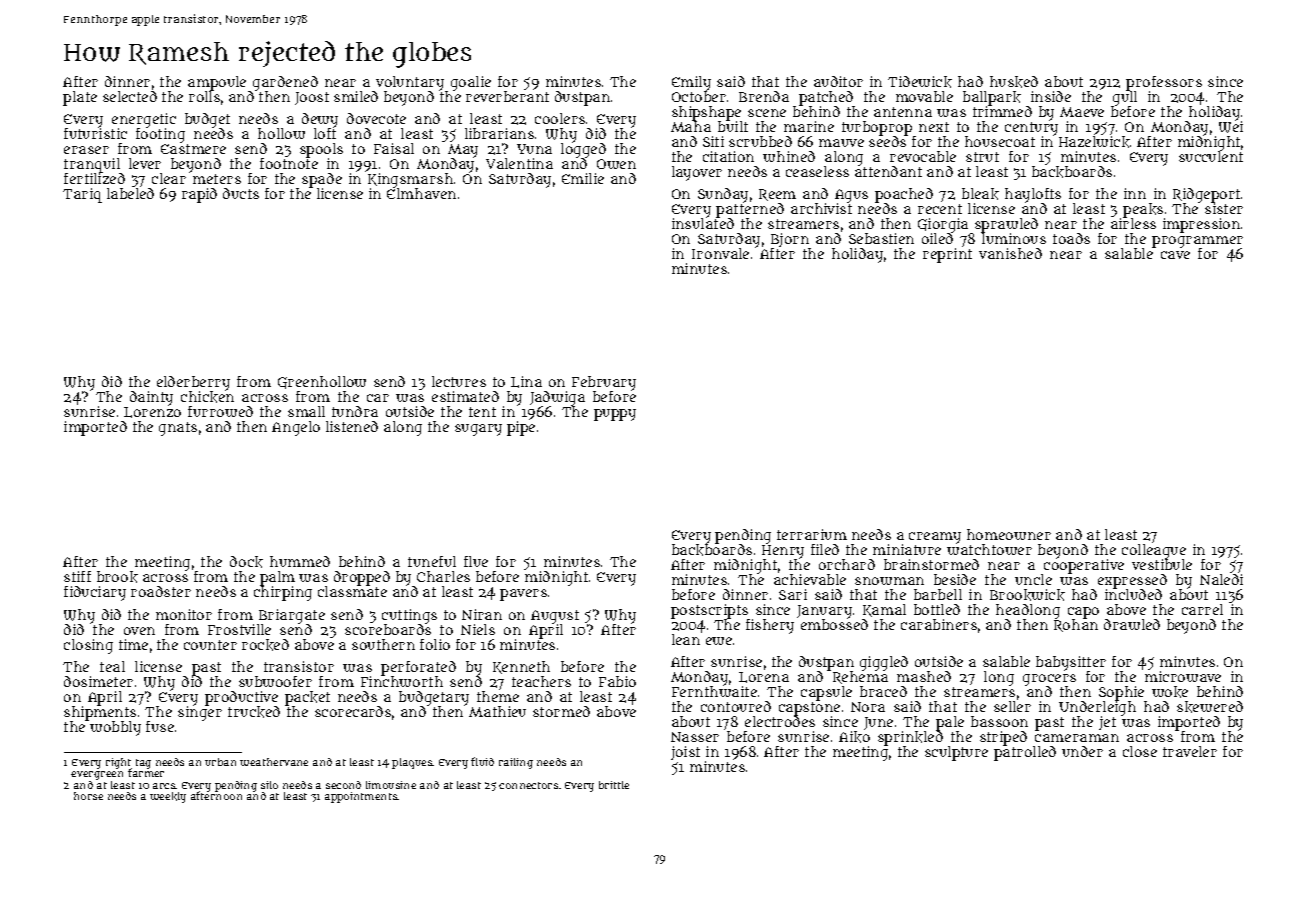 The width and height of the page is (1308, 924). Describe the element at coordinates (193, 383) in the page. I see `elderberry` at that location.
